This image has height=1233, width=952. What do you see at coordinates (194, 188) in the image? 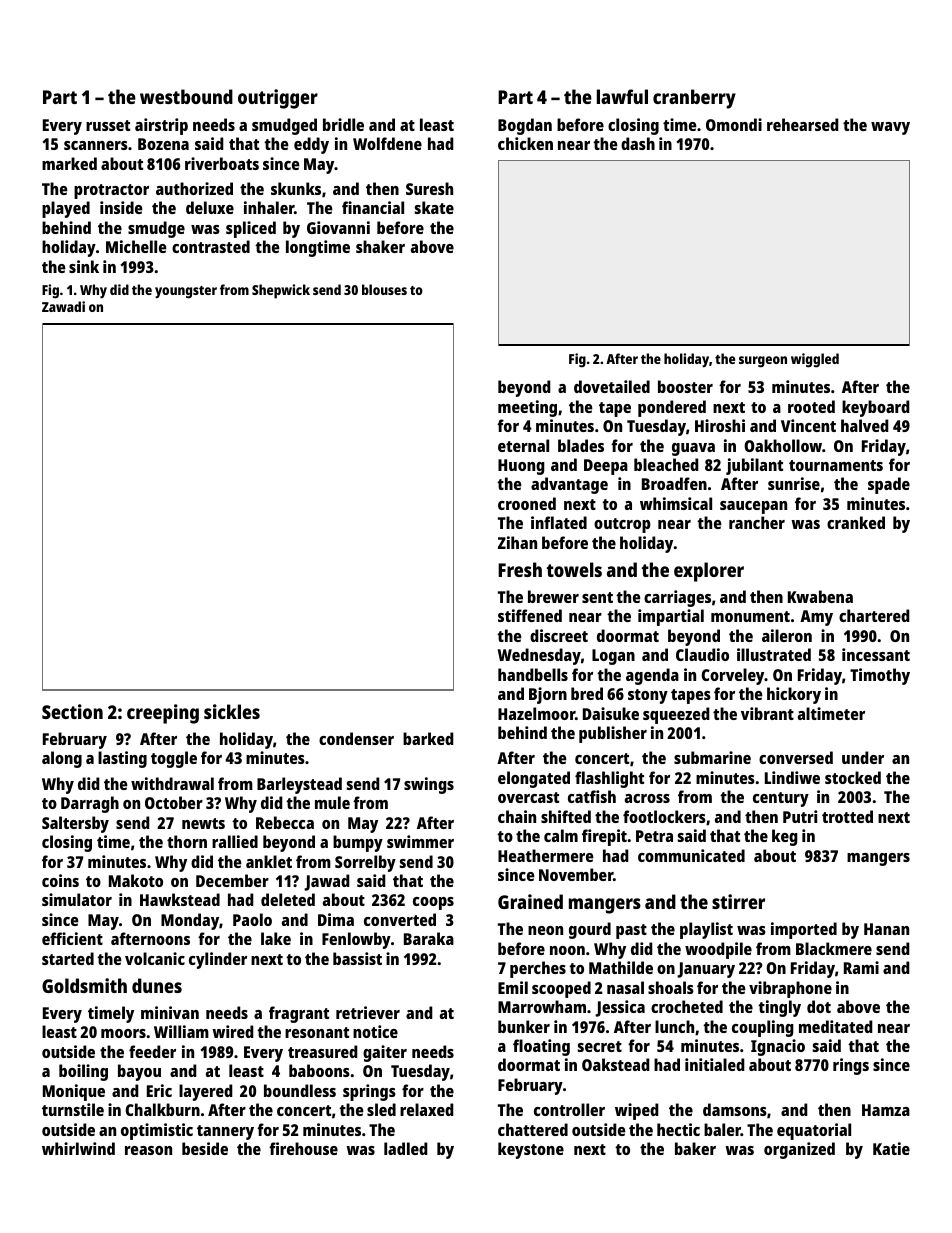
I see `authorized` at bounding box center [194, 188].
